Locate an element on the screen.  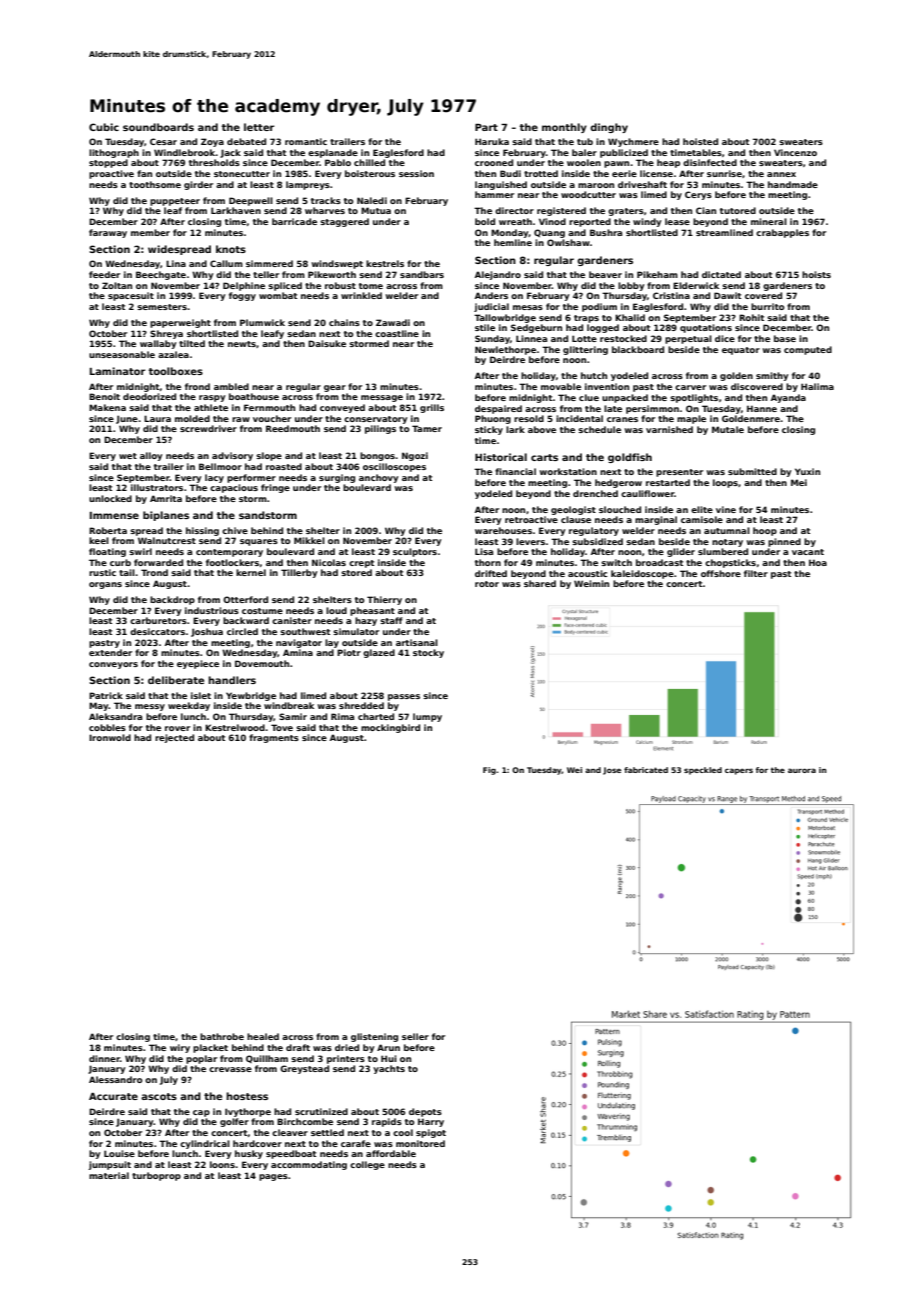
Hoa is located at coordinates (818, 562).
